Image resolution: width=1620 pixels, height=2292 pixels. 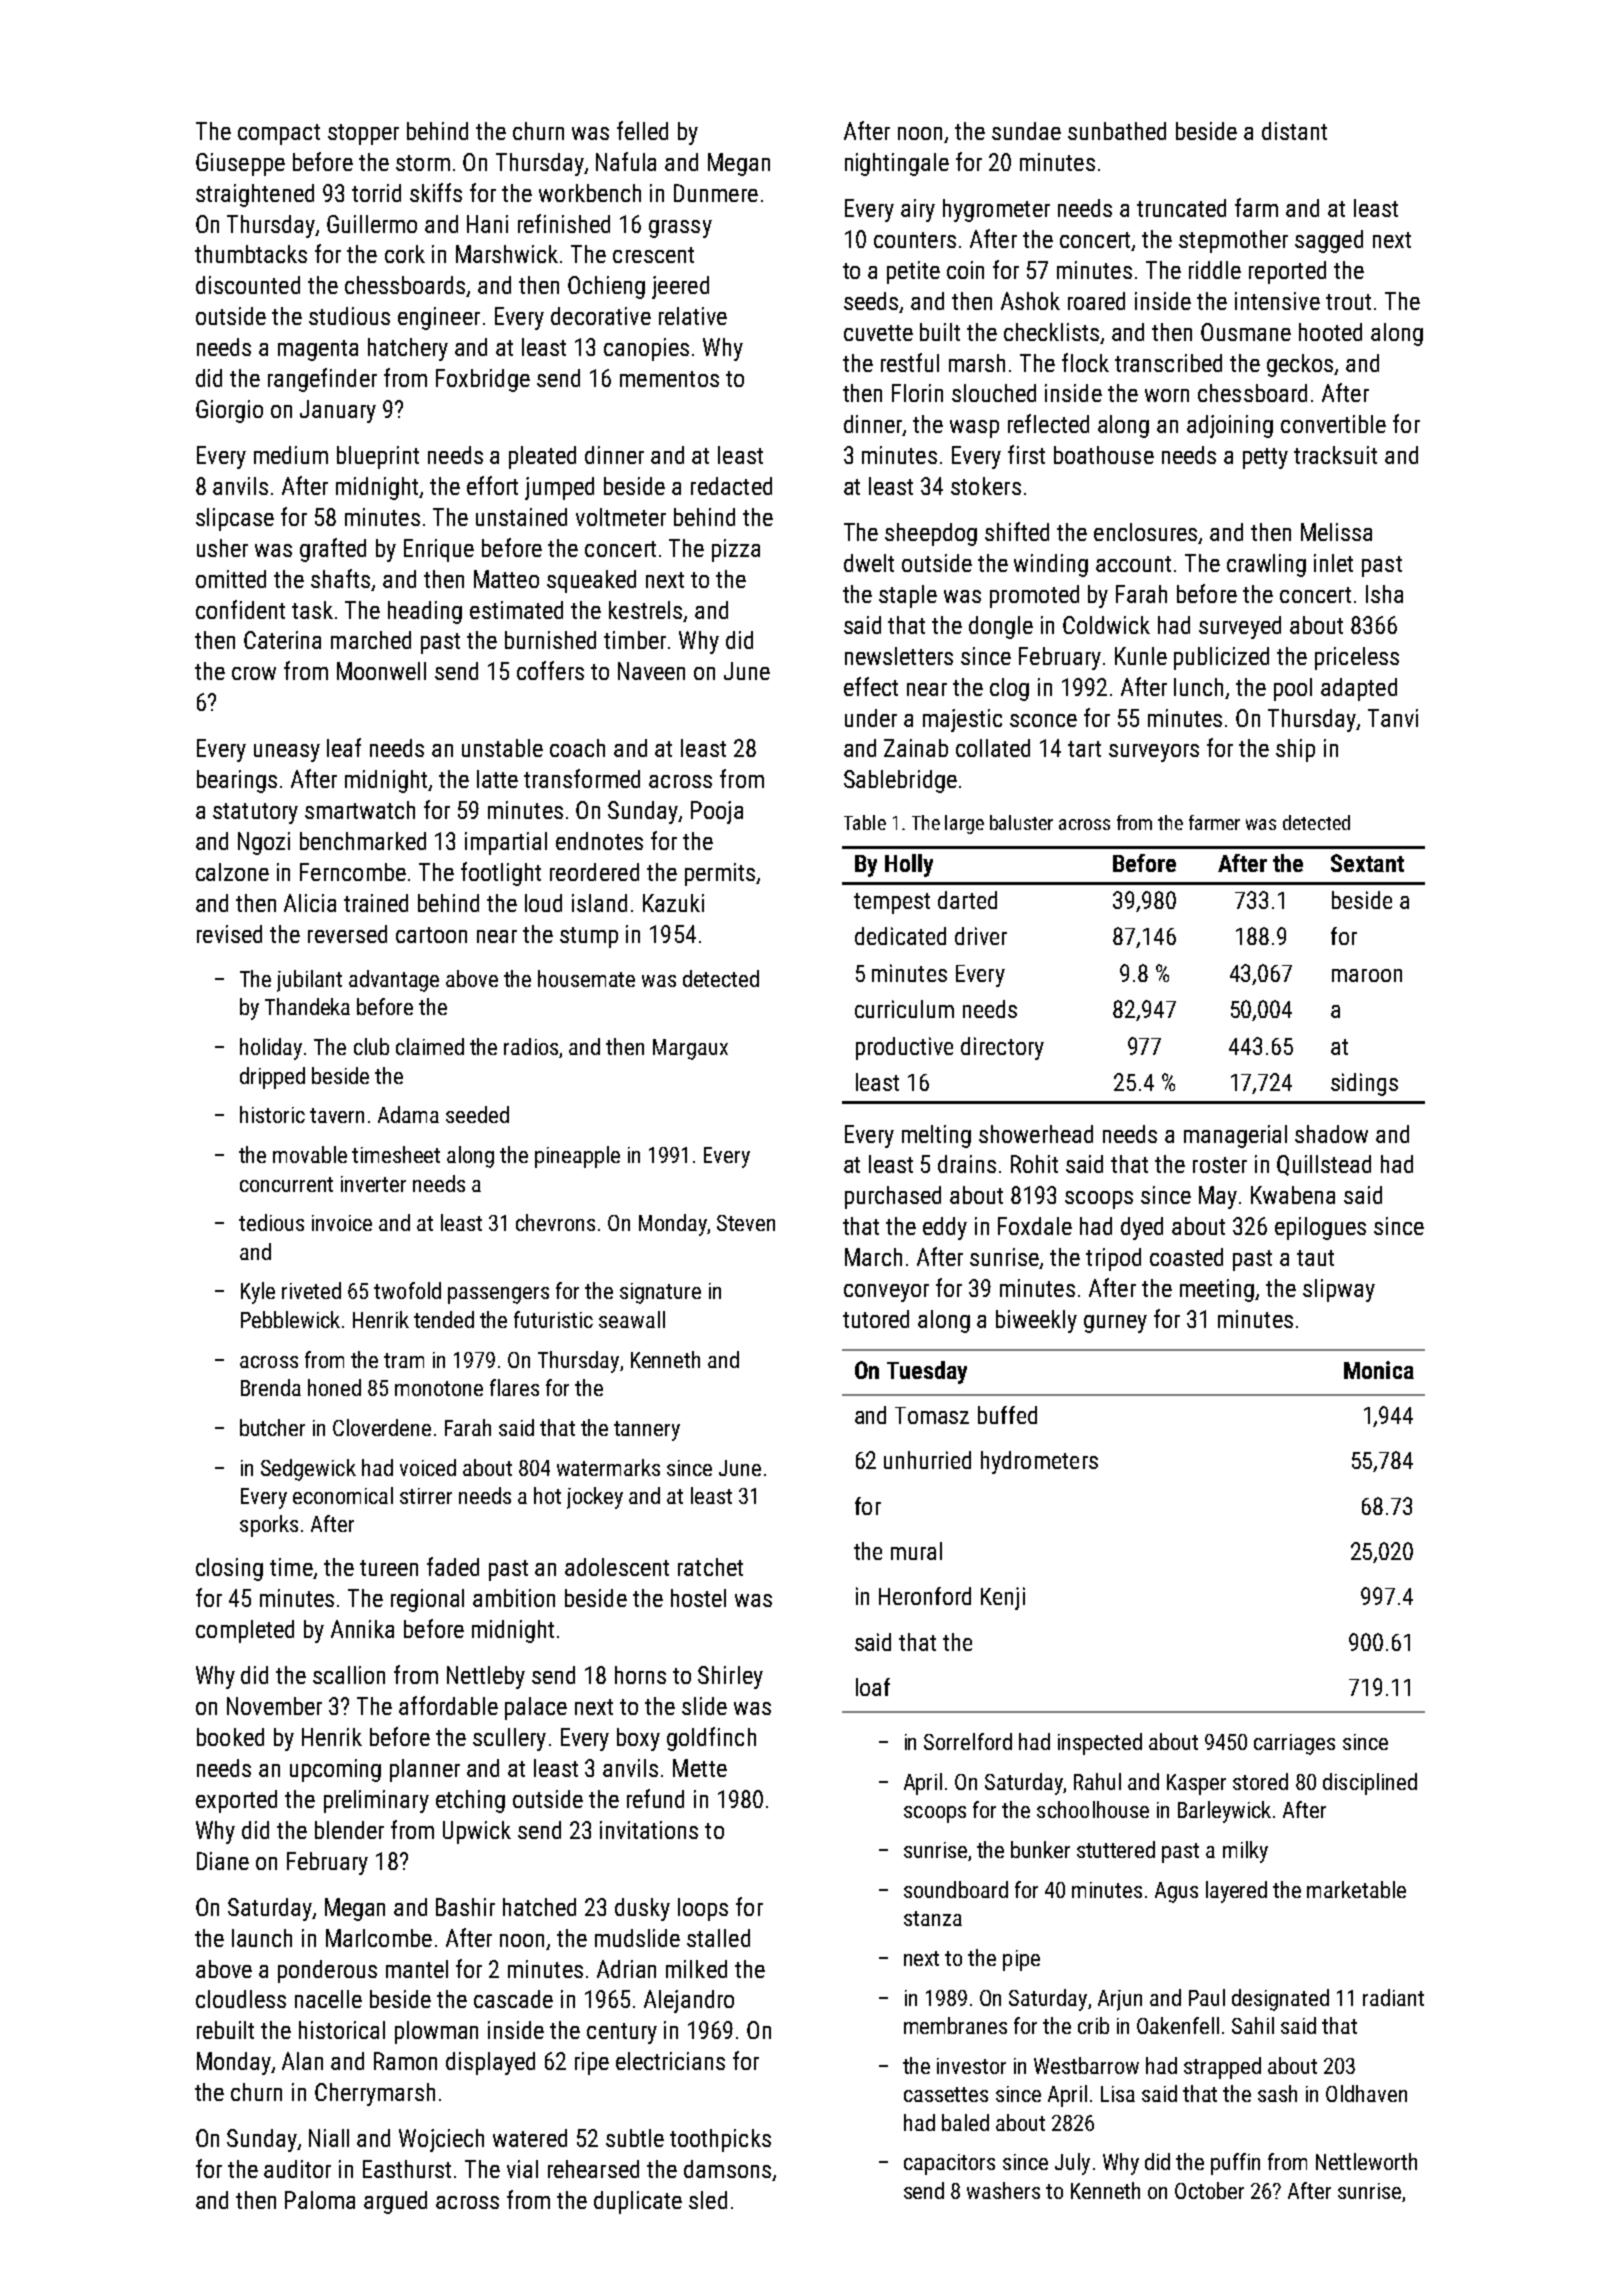 What do you see at coordinates (642, 130) in the page?
I see `felled` at bounding box center [642, 130].
